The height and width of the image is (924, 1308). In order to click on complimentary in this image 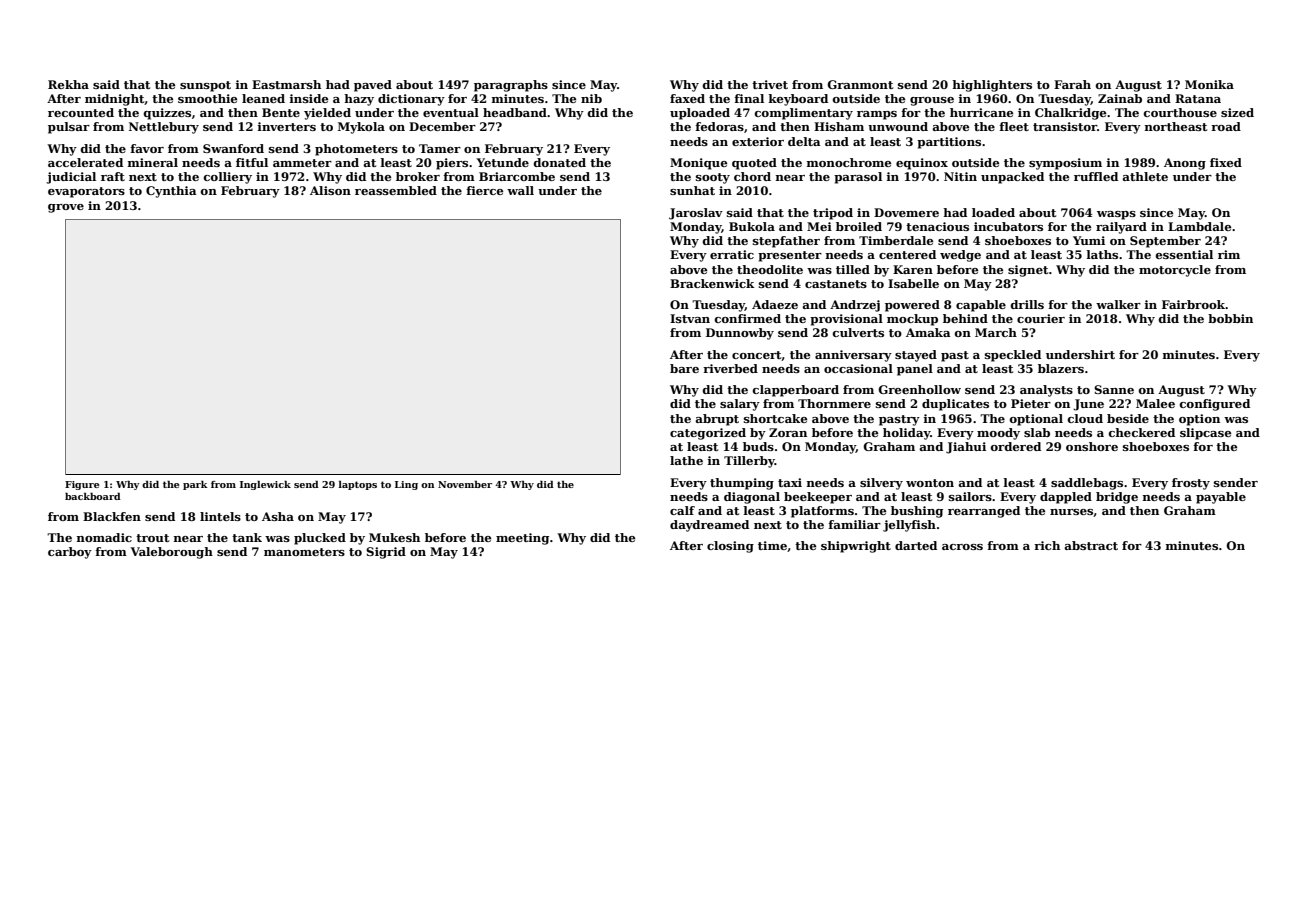, I will do `click(804, 114)`.
